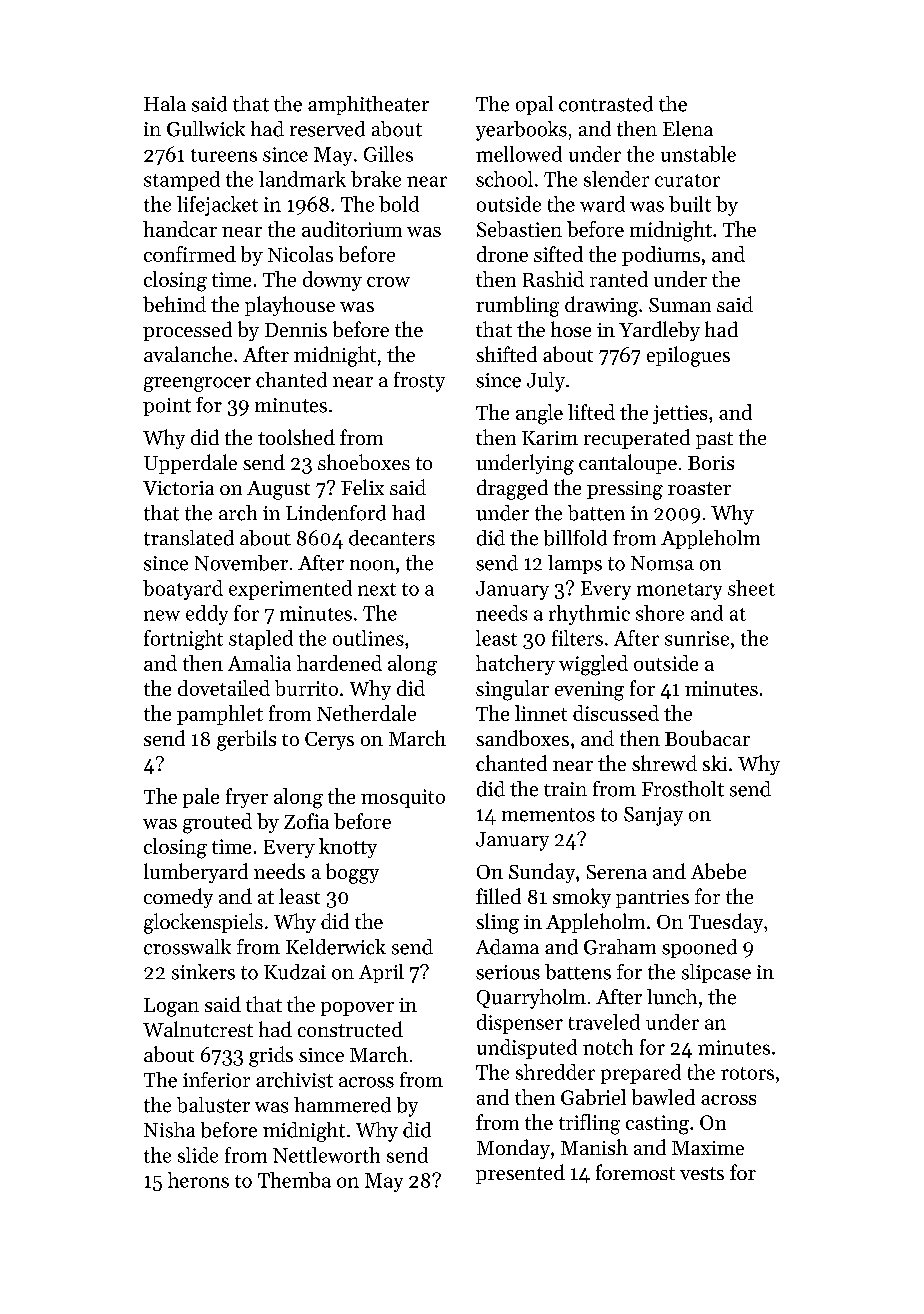  I want to click on notch, so click(608, 1047).
